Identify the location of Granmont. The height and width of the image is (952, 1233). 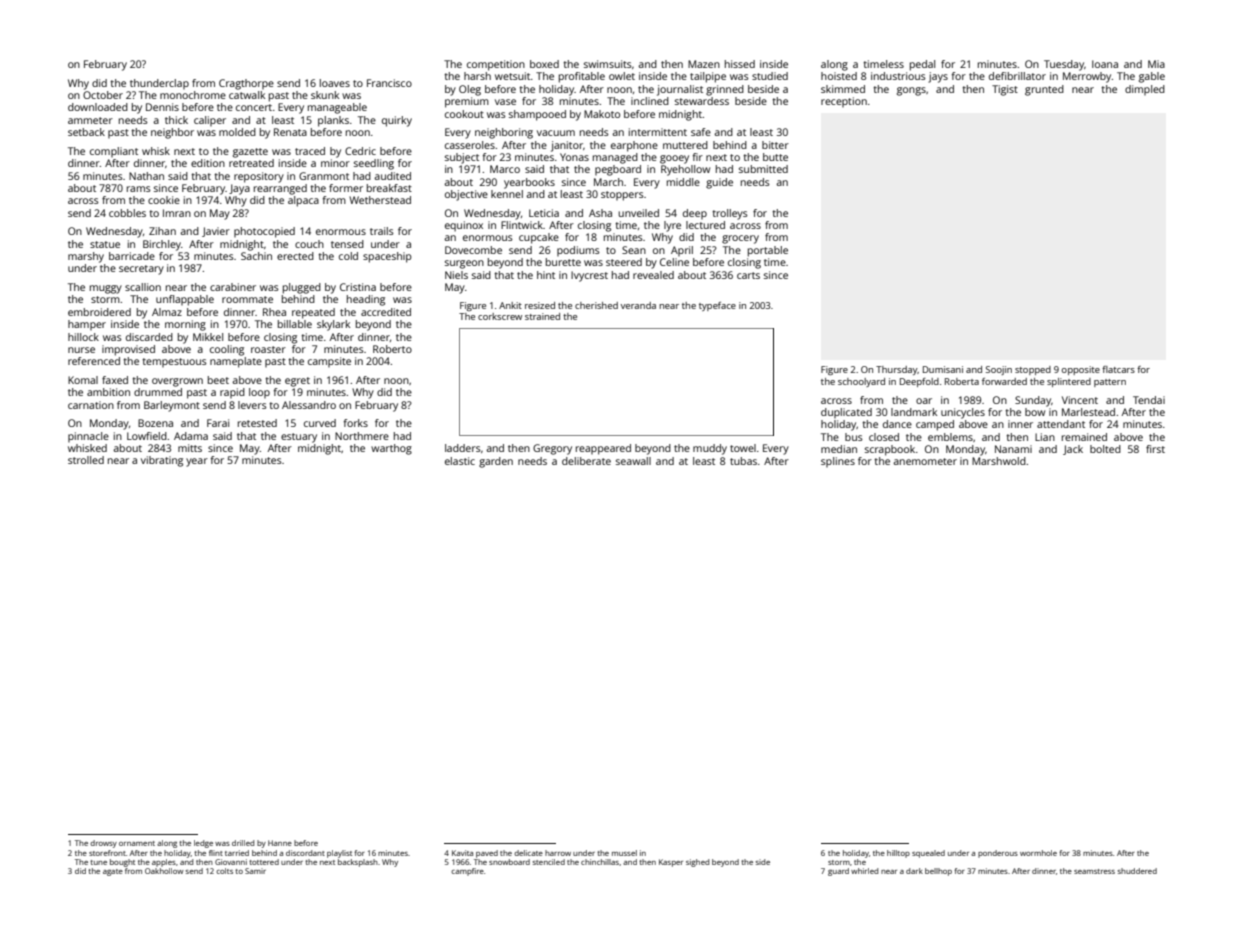
(324, 176).
